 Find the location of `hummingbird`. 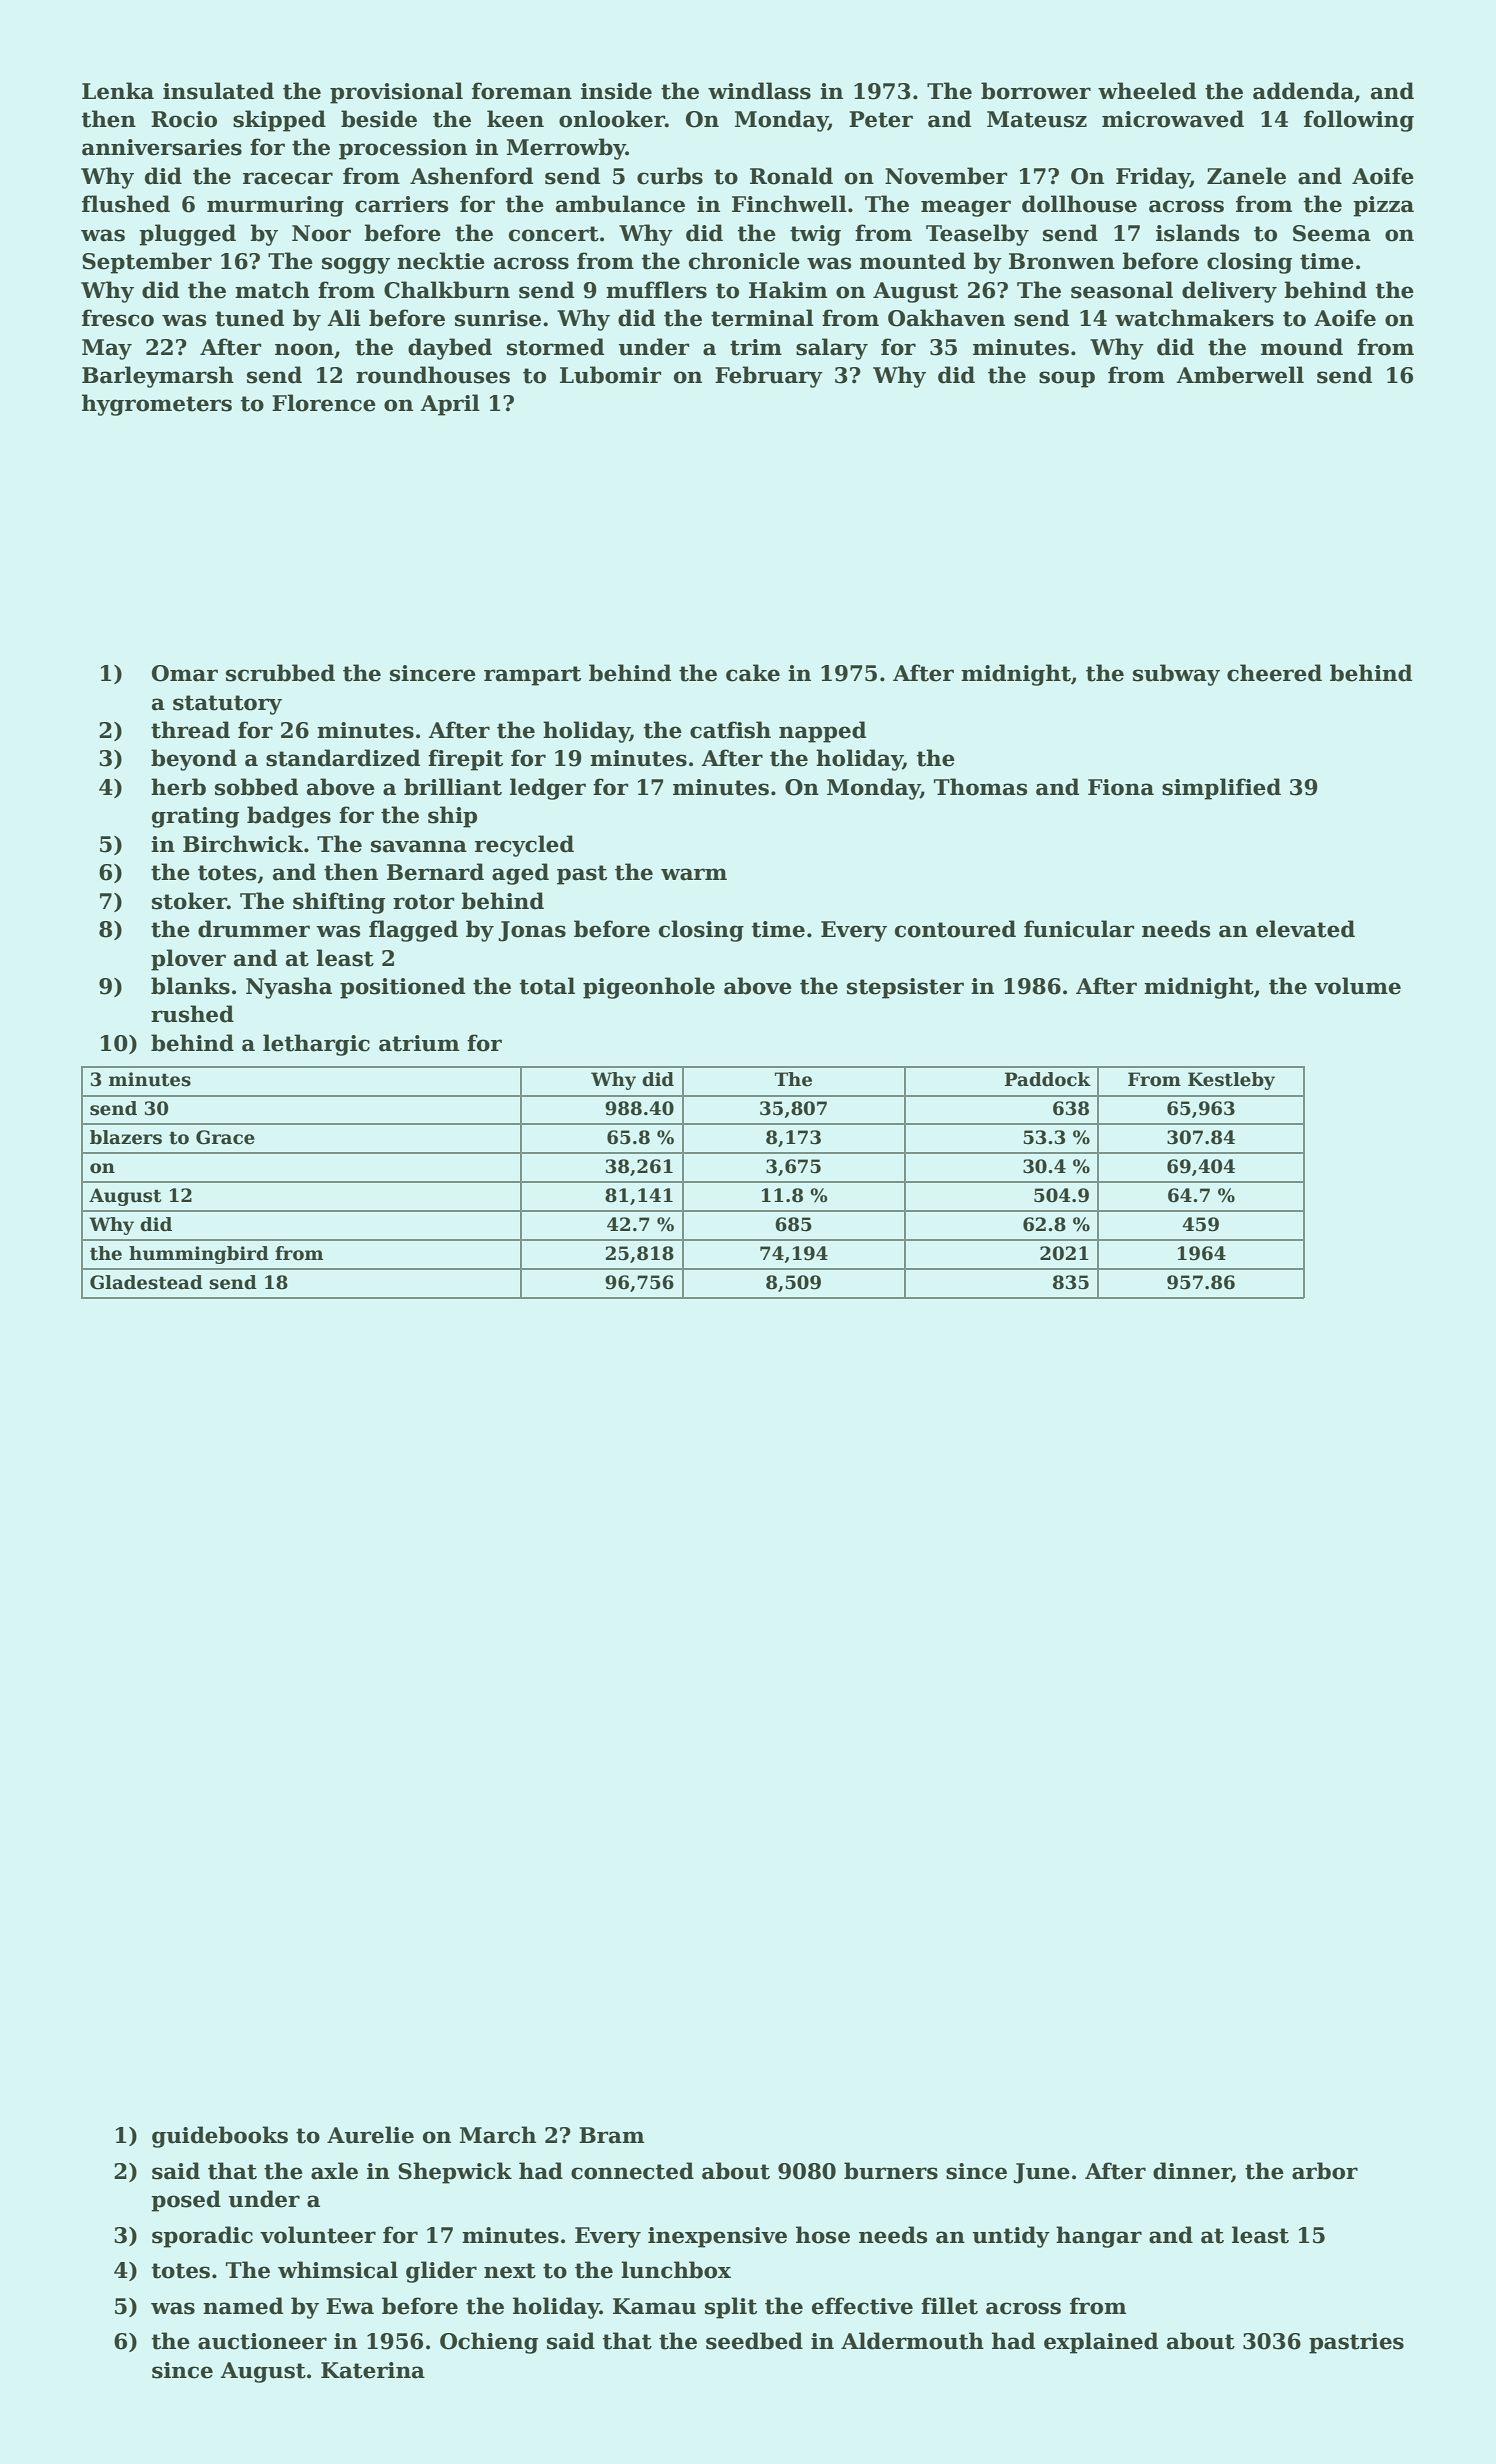

hummingbird is located at coordinates (199, 1255).
